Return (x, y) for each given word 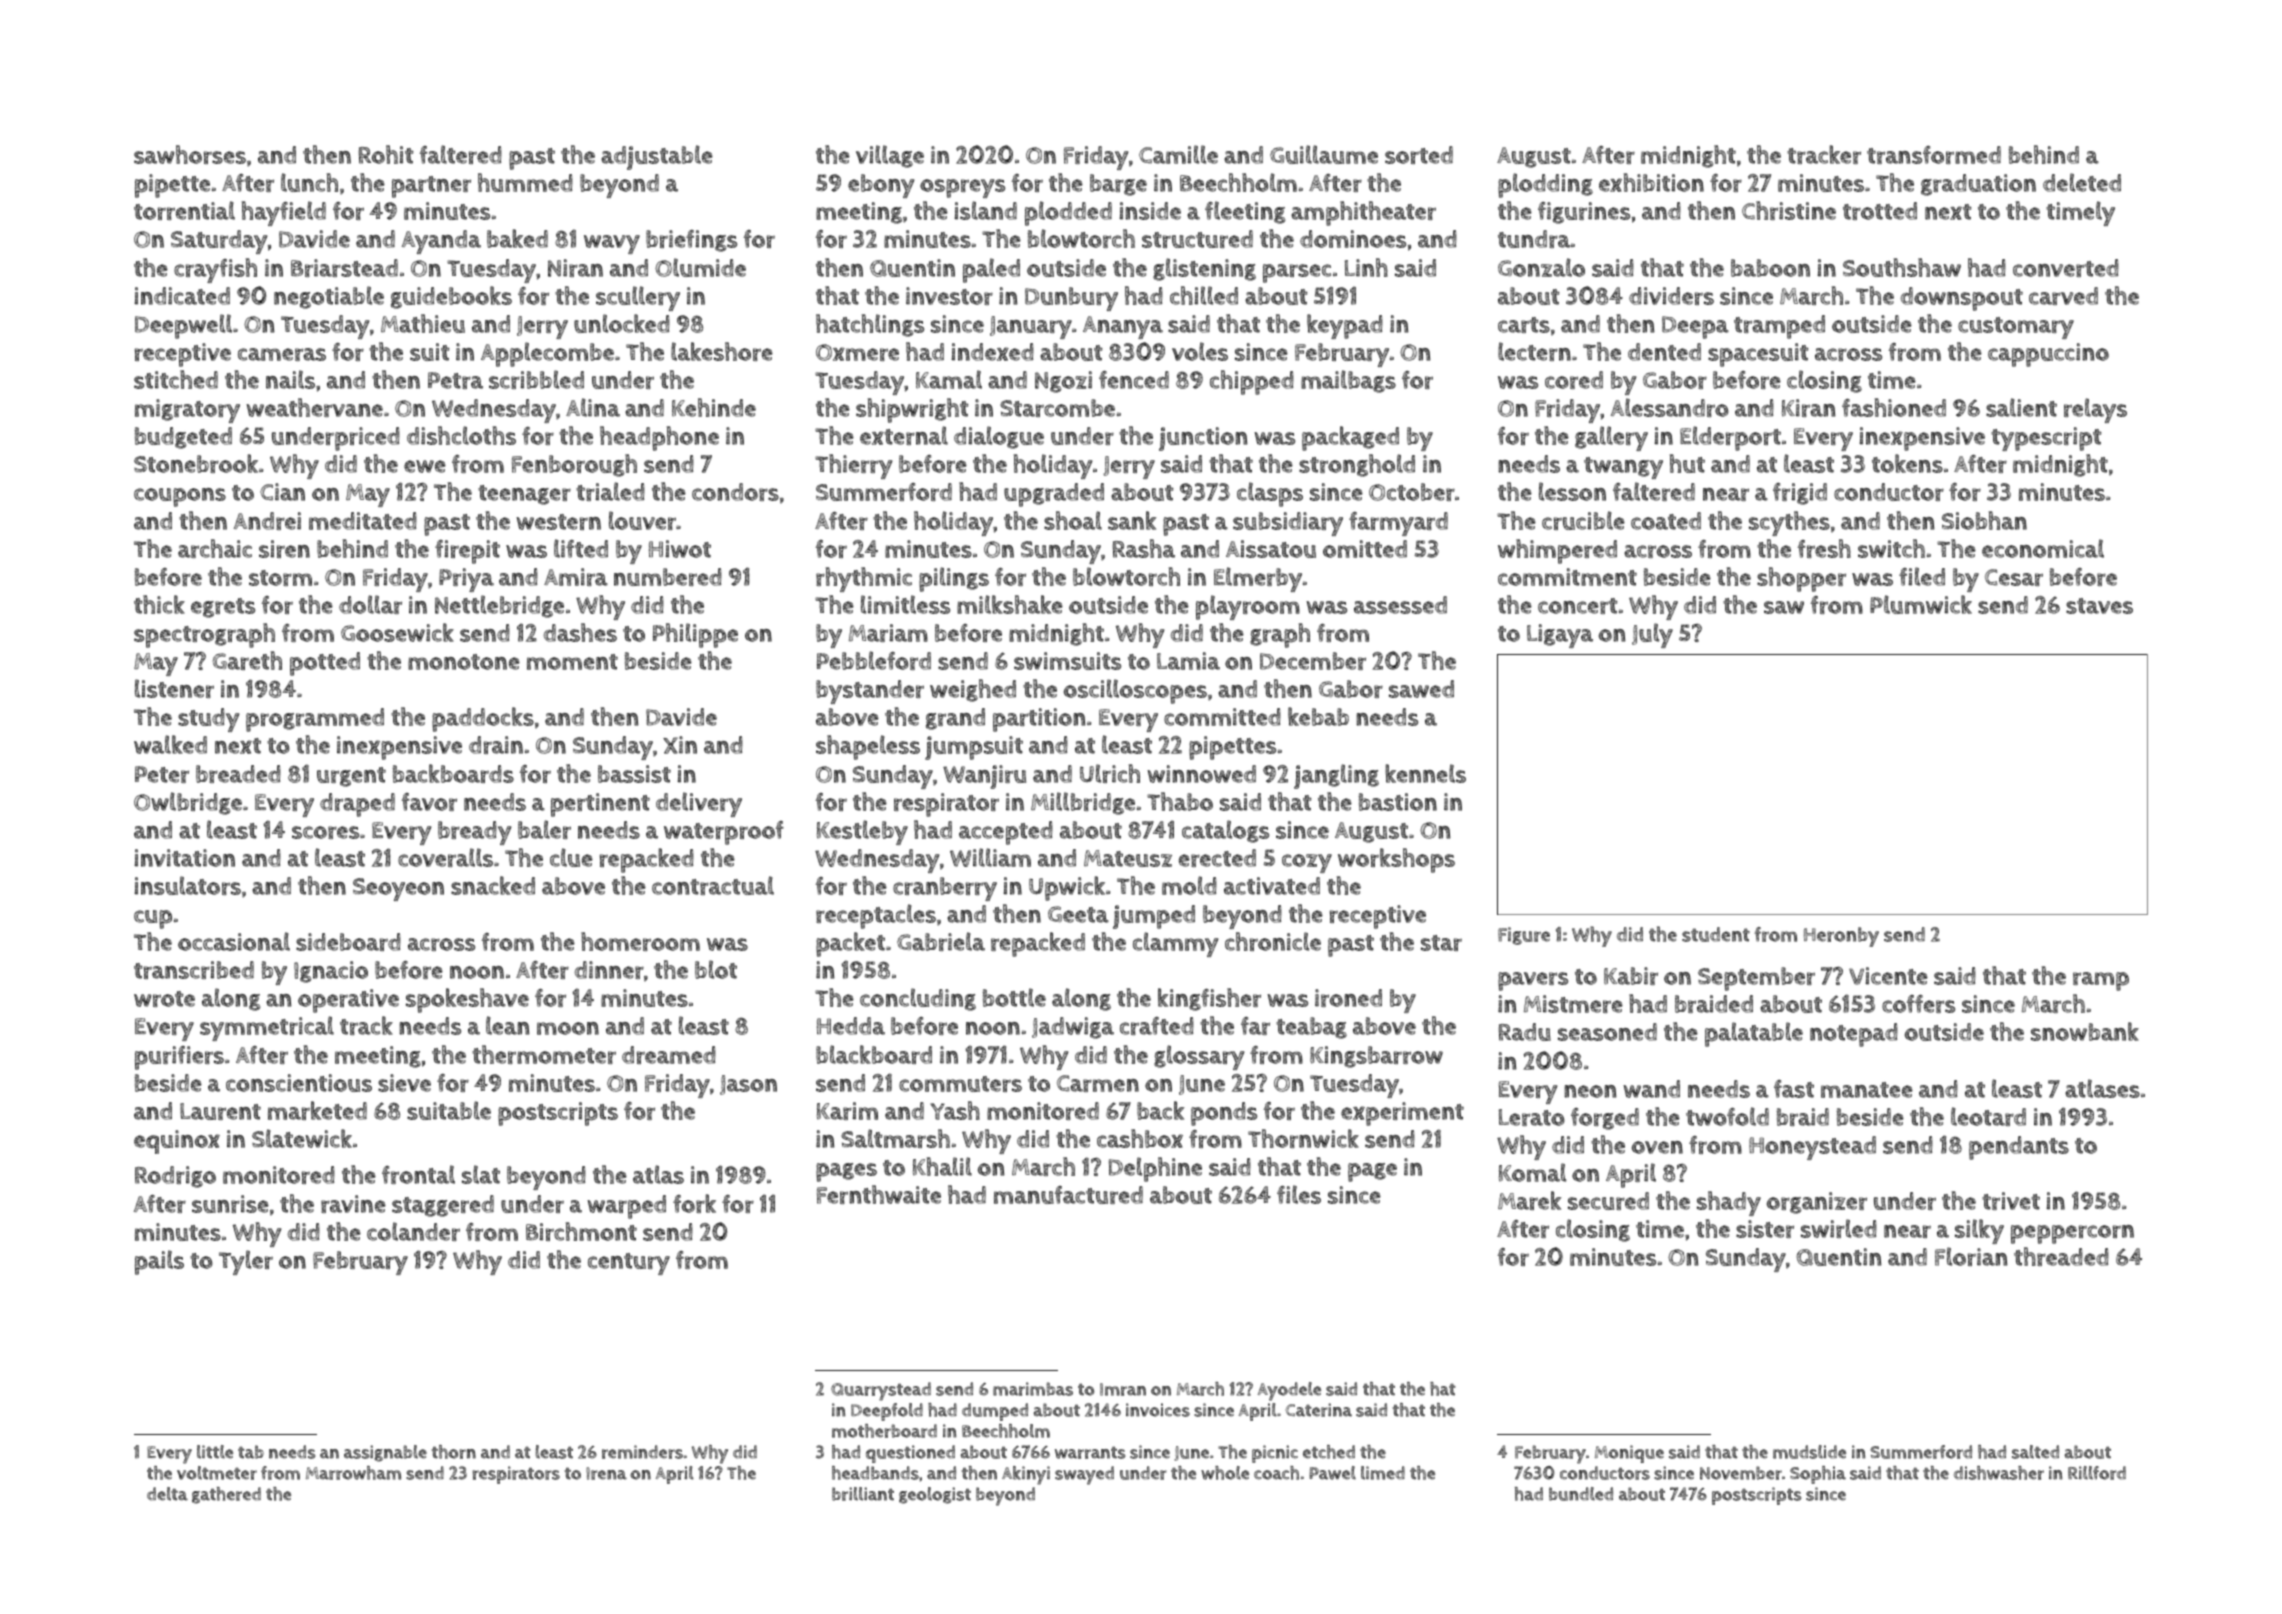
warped (626, 1207)
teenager (524, 495)
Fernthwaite (879, 1194)
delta (167, 1494)
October (1412, 492)
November (1741, 1473)
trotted (1880, 211)
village (890, 156)
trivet (2011, 1201)
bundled (1581, 1494)
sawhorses (190, 154)
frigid (1800, 494)
